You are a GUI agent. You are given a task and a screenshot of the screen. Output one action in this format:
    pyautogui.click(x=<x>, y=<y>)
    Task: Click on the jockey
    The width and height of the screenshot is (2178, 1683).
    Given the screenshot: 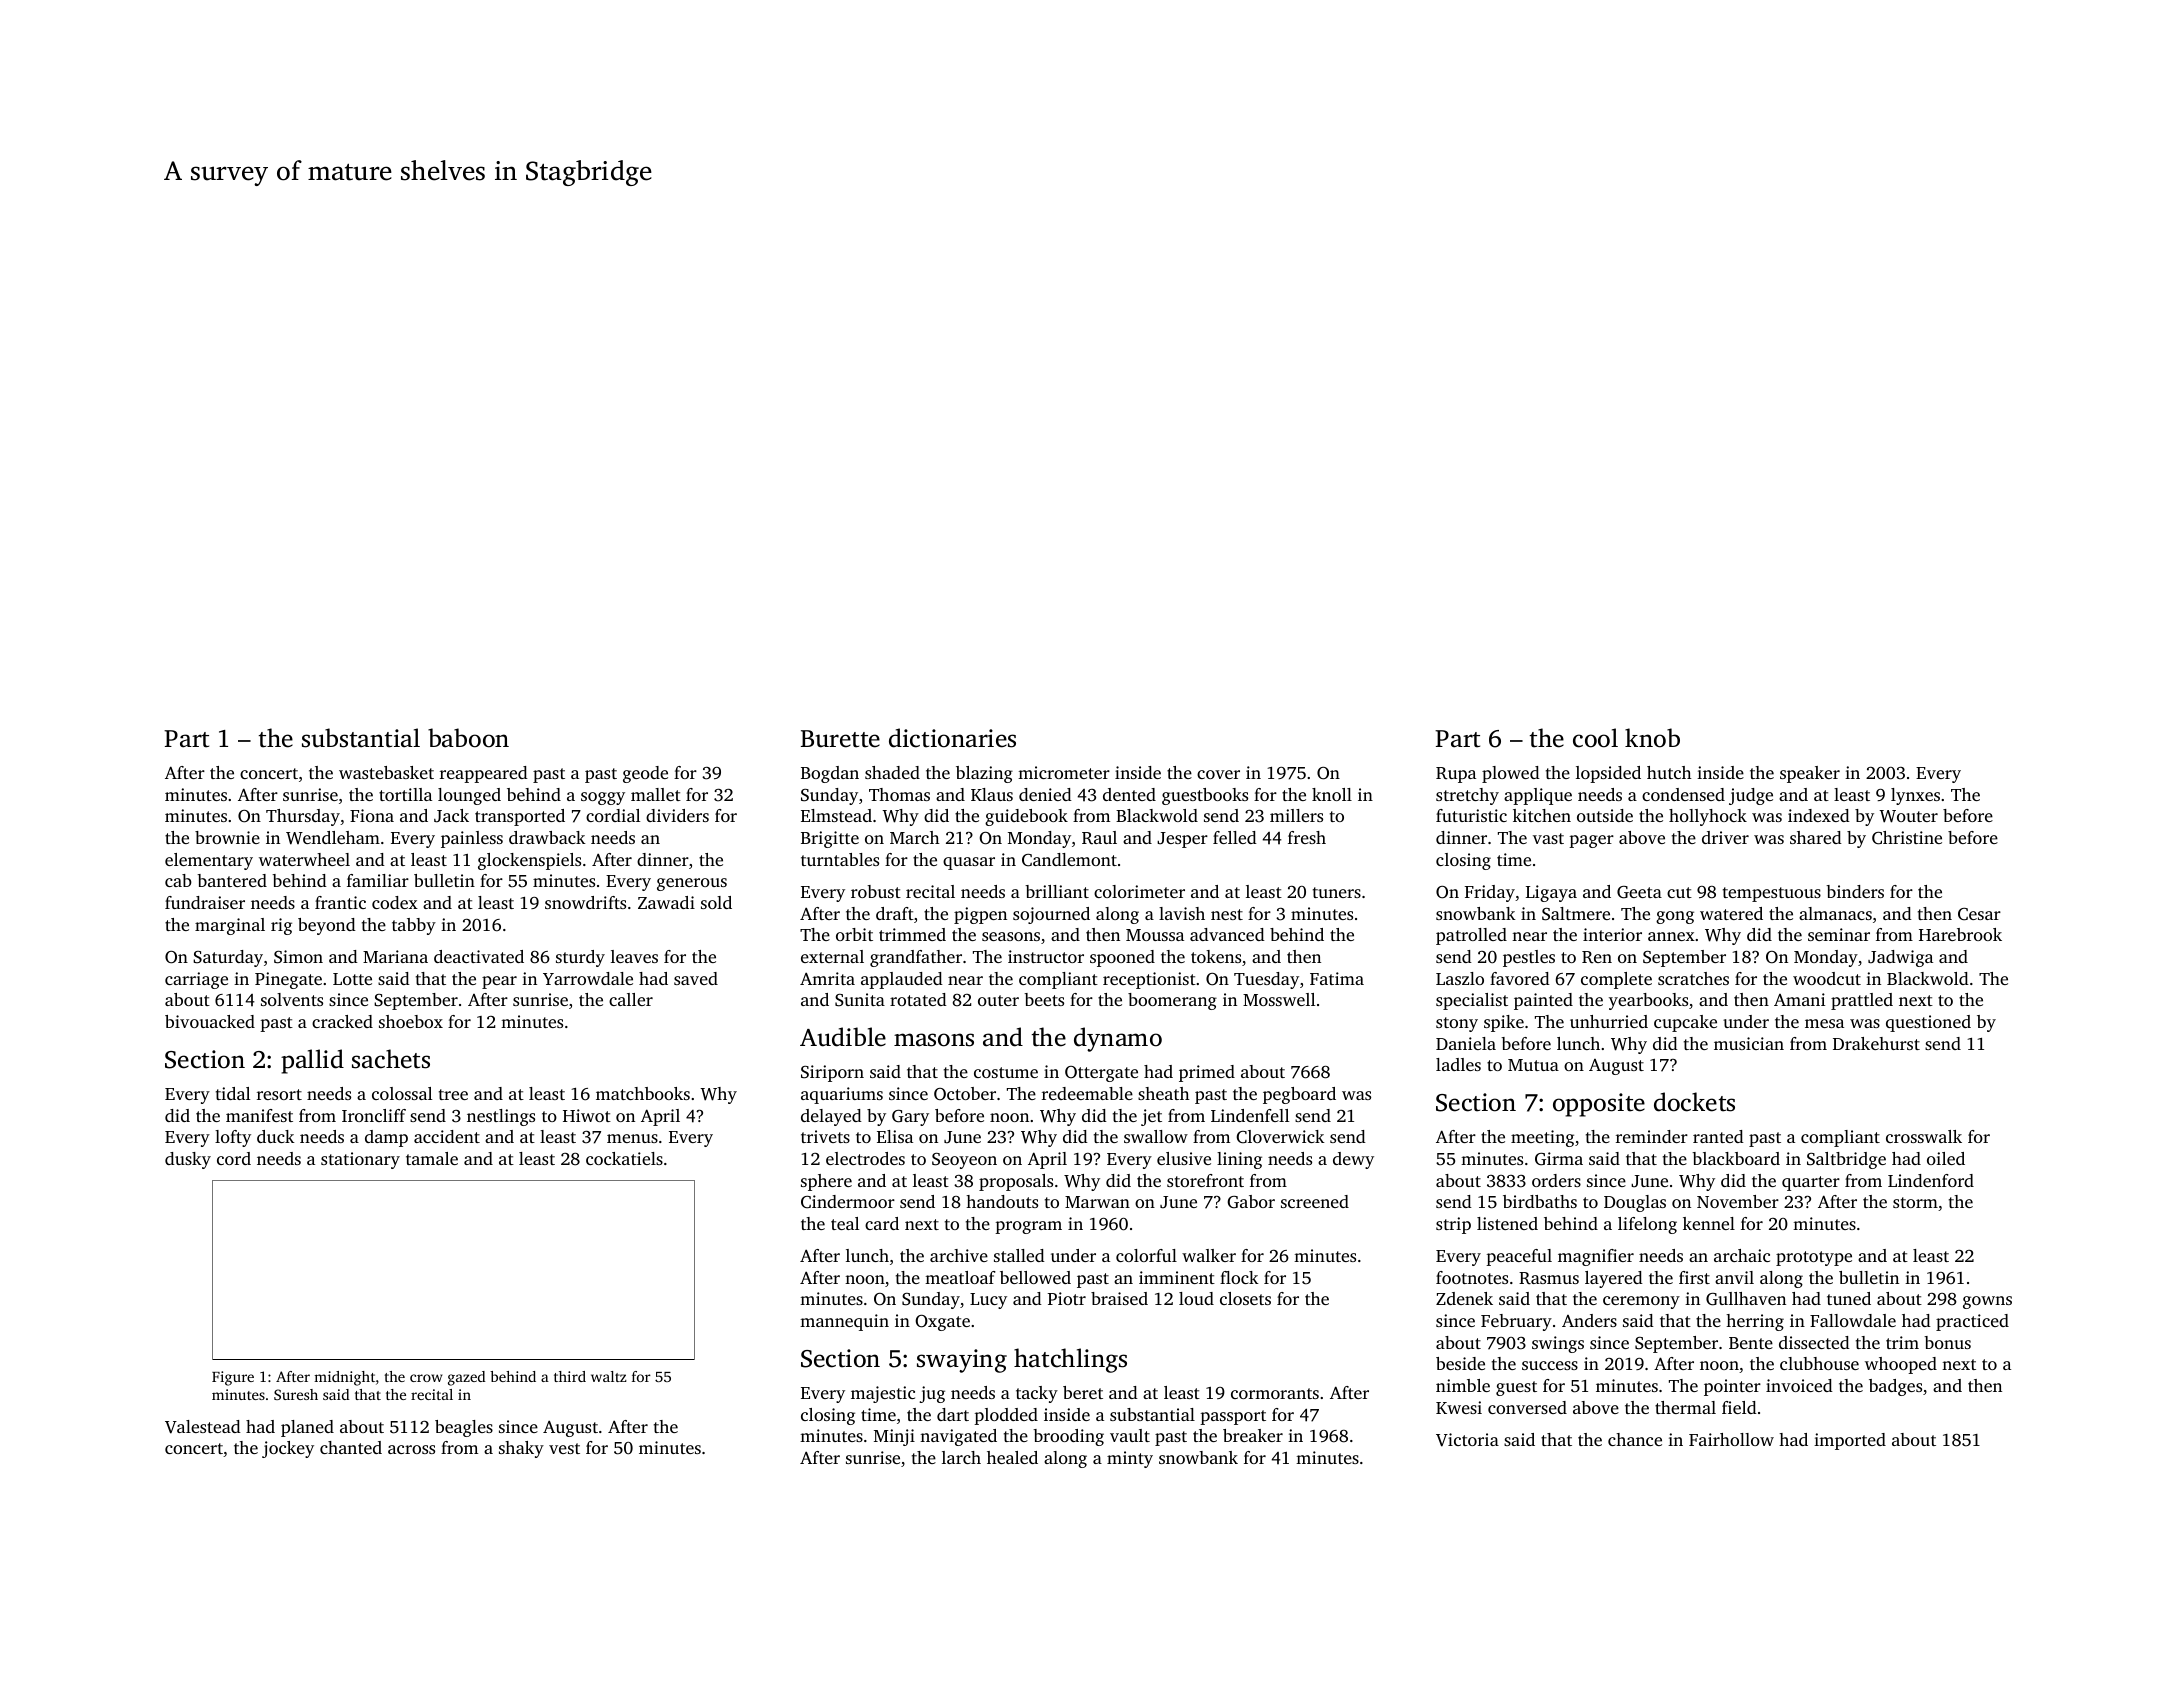 What is the action you would take?
    pyautogui.click(x=288, y=1449)
